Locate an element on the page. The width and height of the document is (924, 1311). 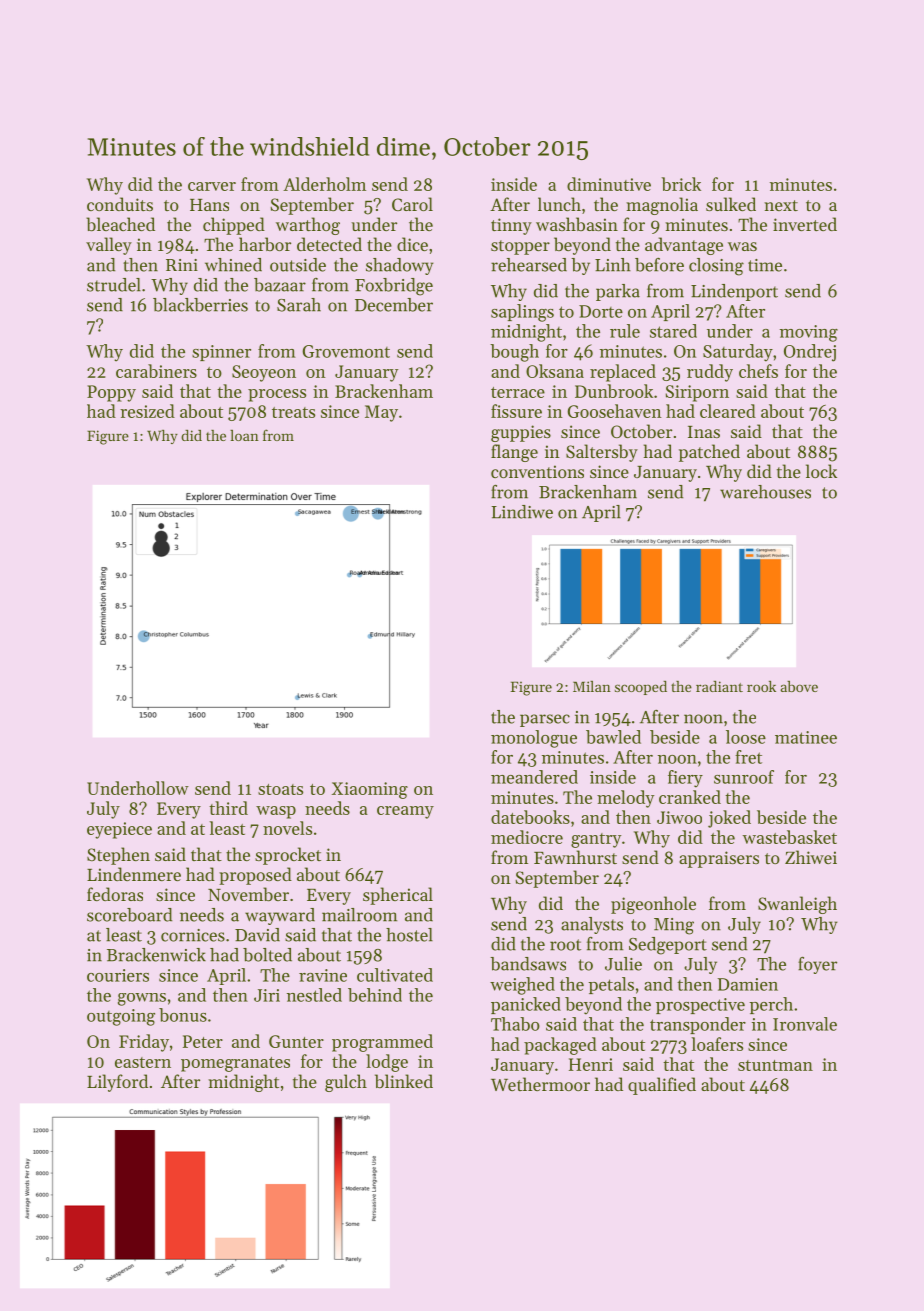
packaged is located at coordinates (560, 1046).
